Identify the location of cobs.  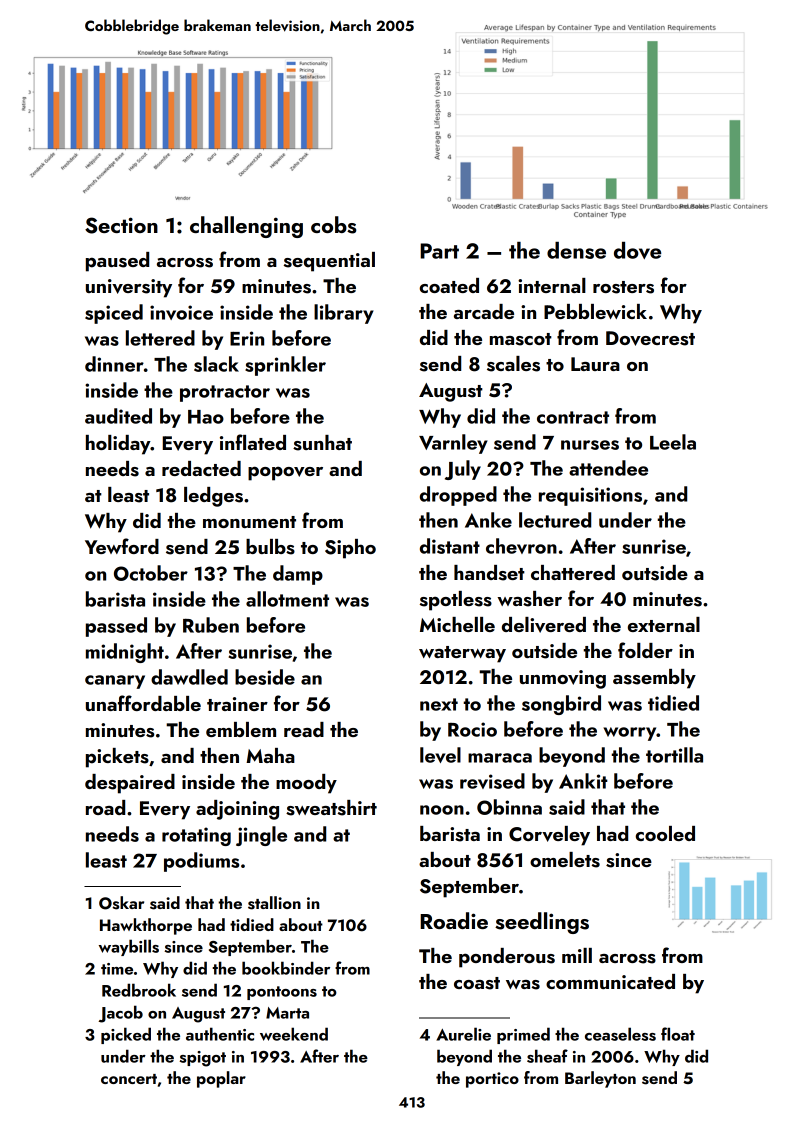
(334, 225).
